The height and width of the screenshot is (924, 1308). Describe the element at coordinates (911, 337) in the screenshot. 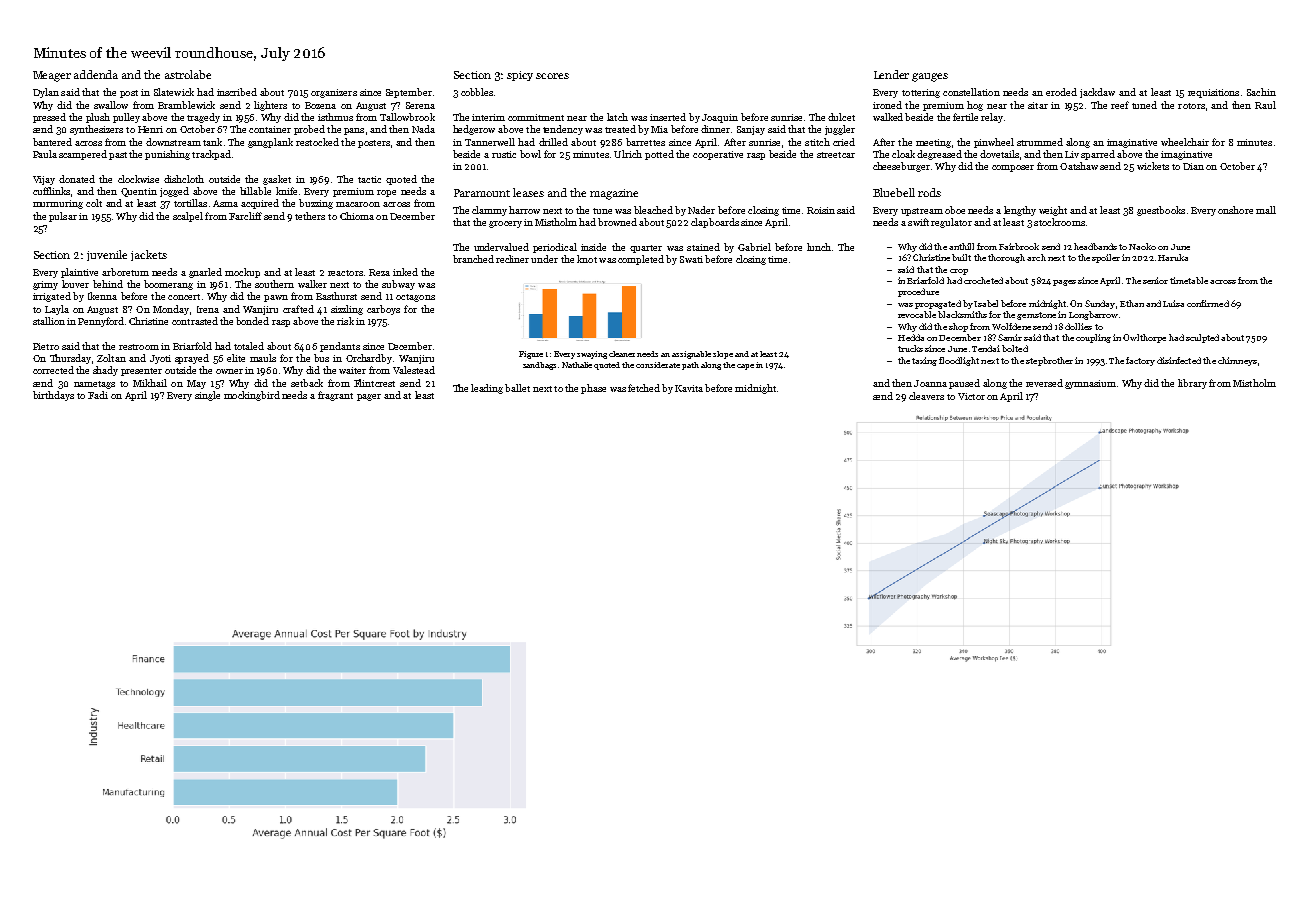

I see `Hedda` at that location.
